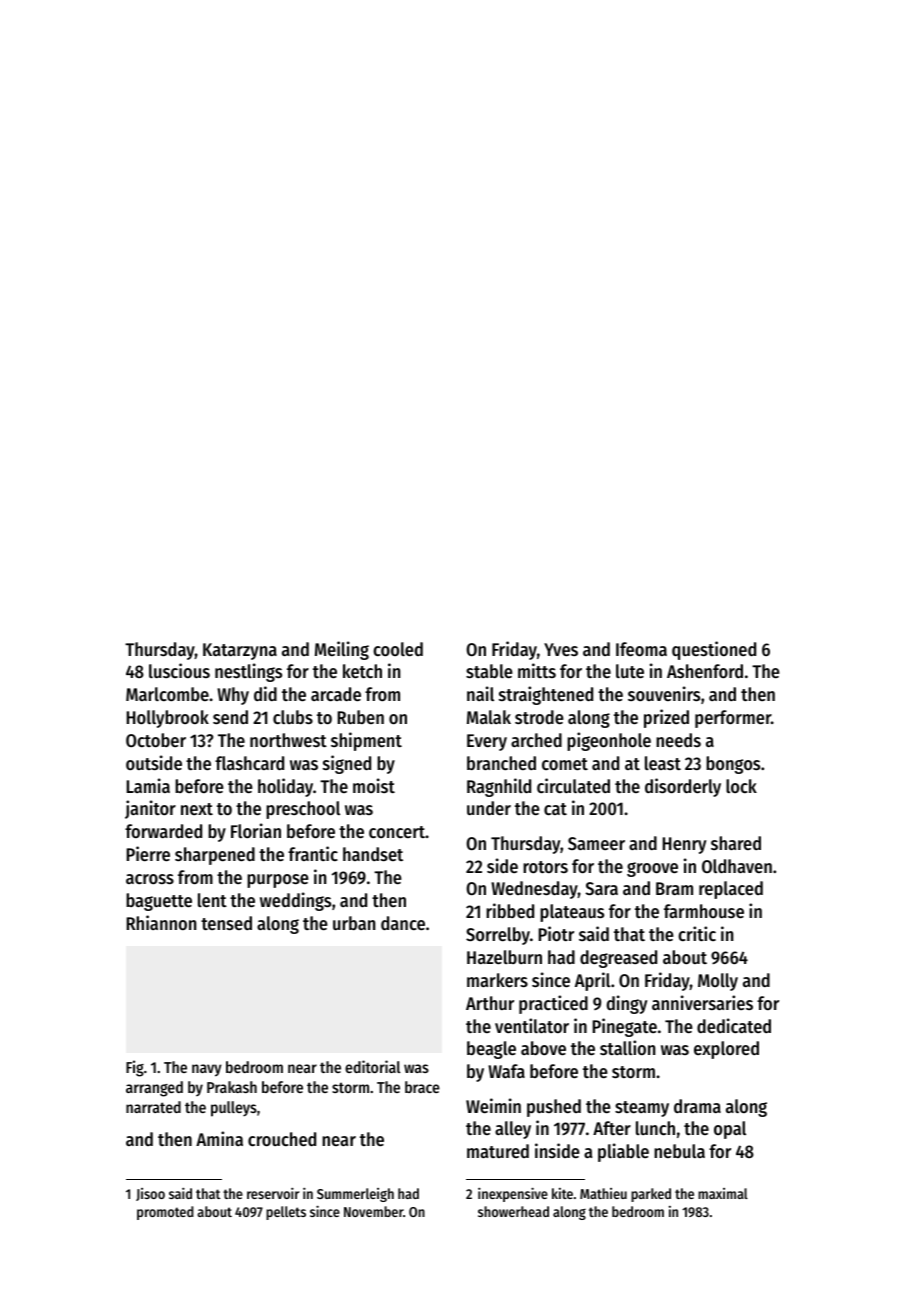 The width and height of the screenshot is (908, 1316). Describe the element at coordinates (240, 651) in the screenshot. I see `Katarzyna` at that location.
